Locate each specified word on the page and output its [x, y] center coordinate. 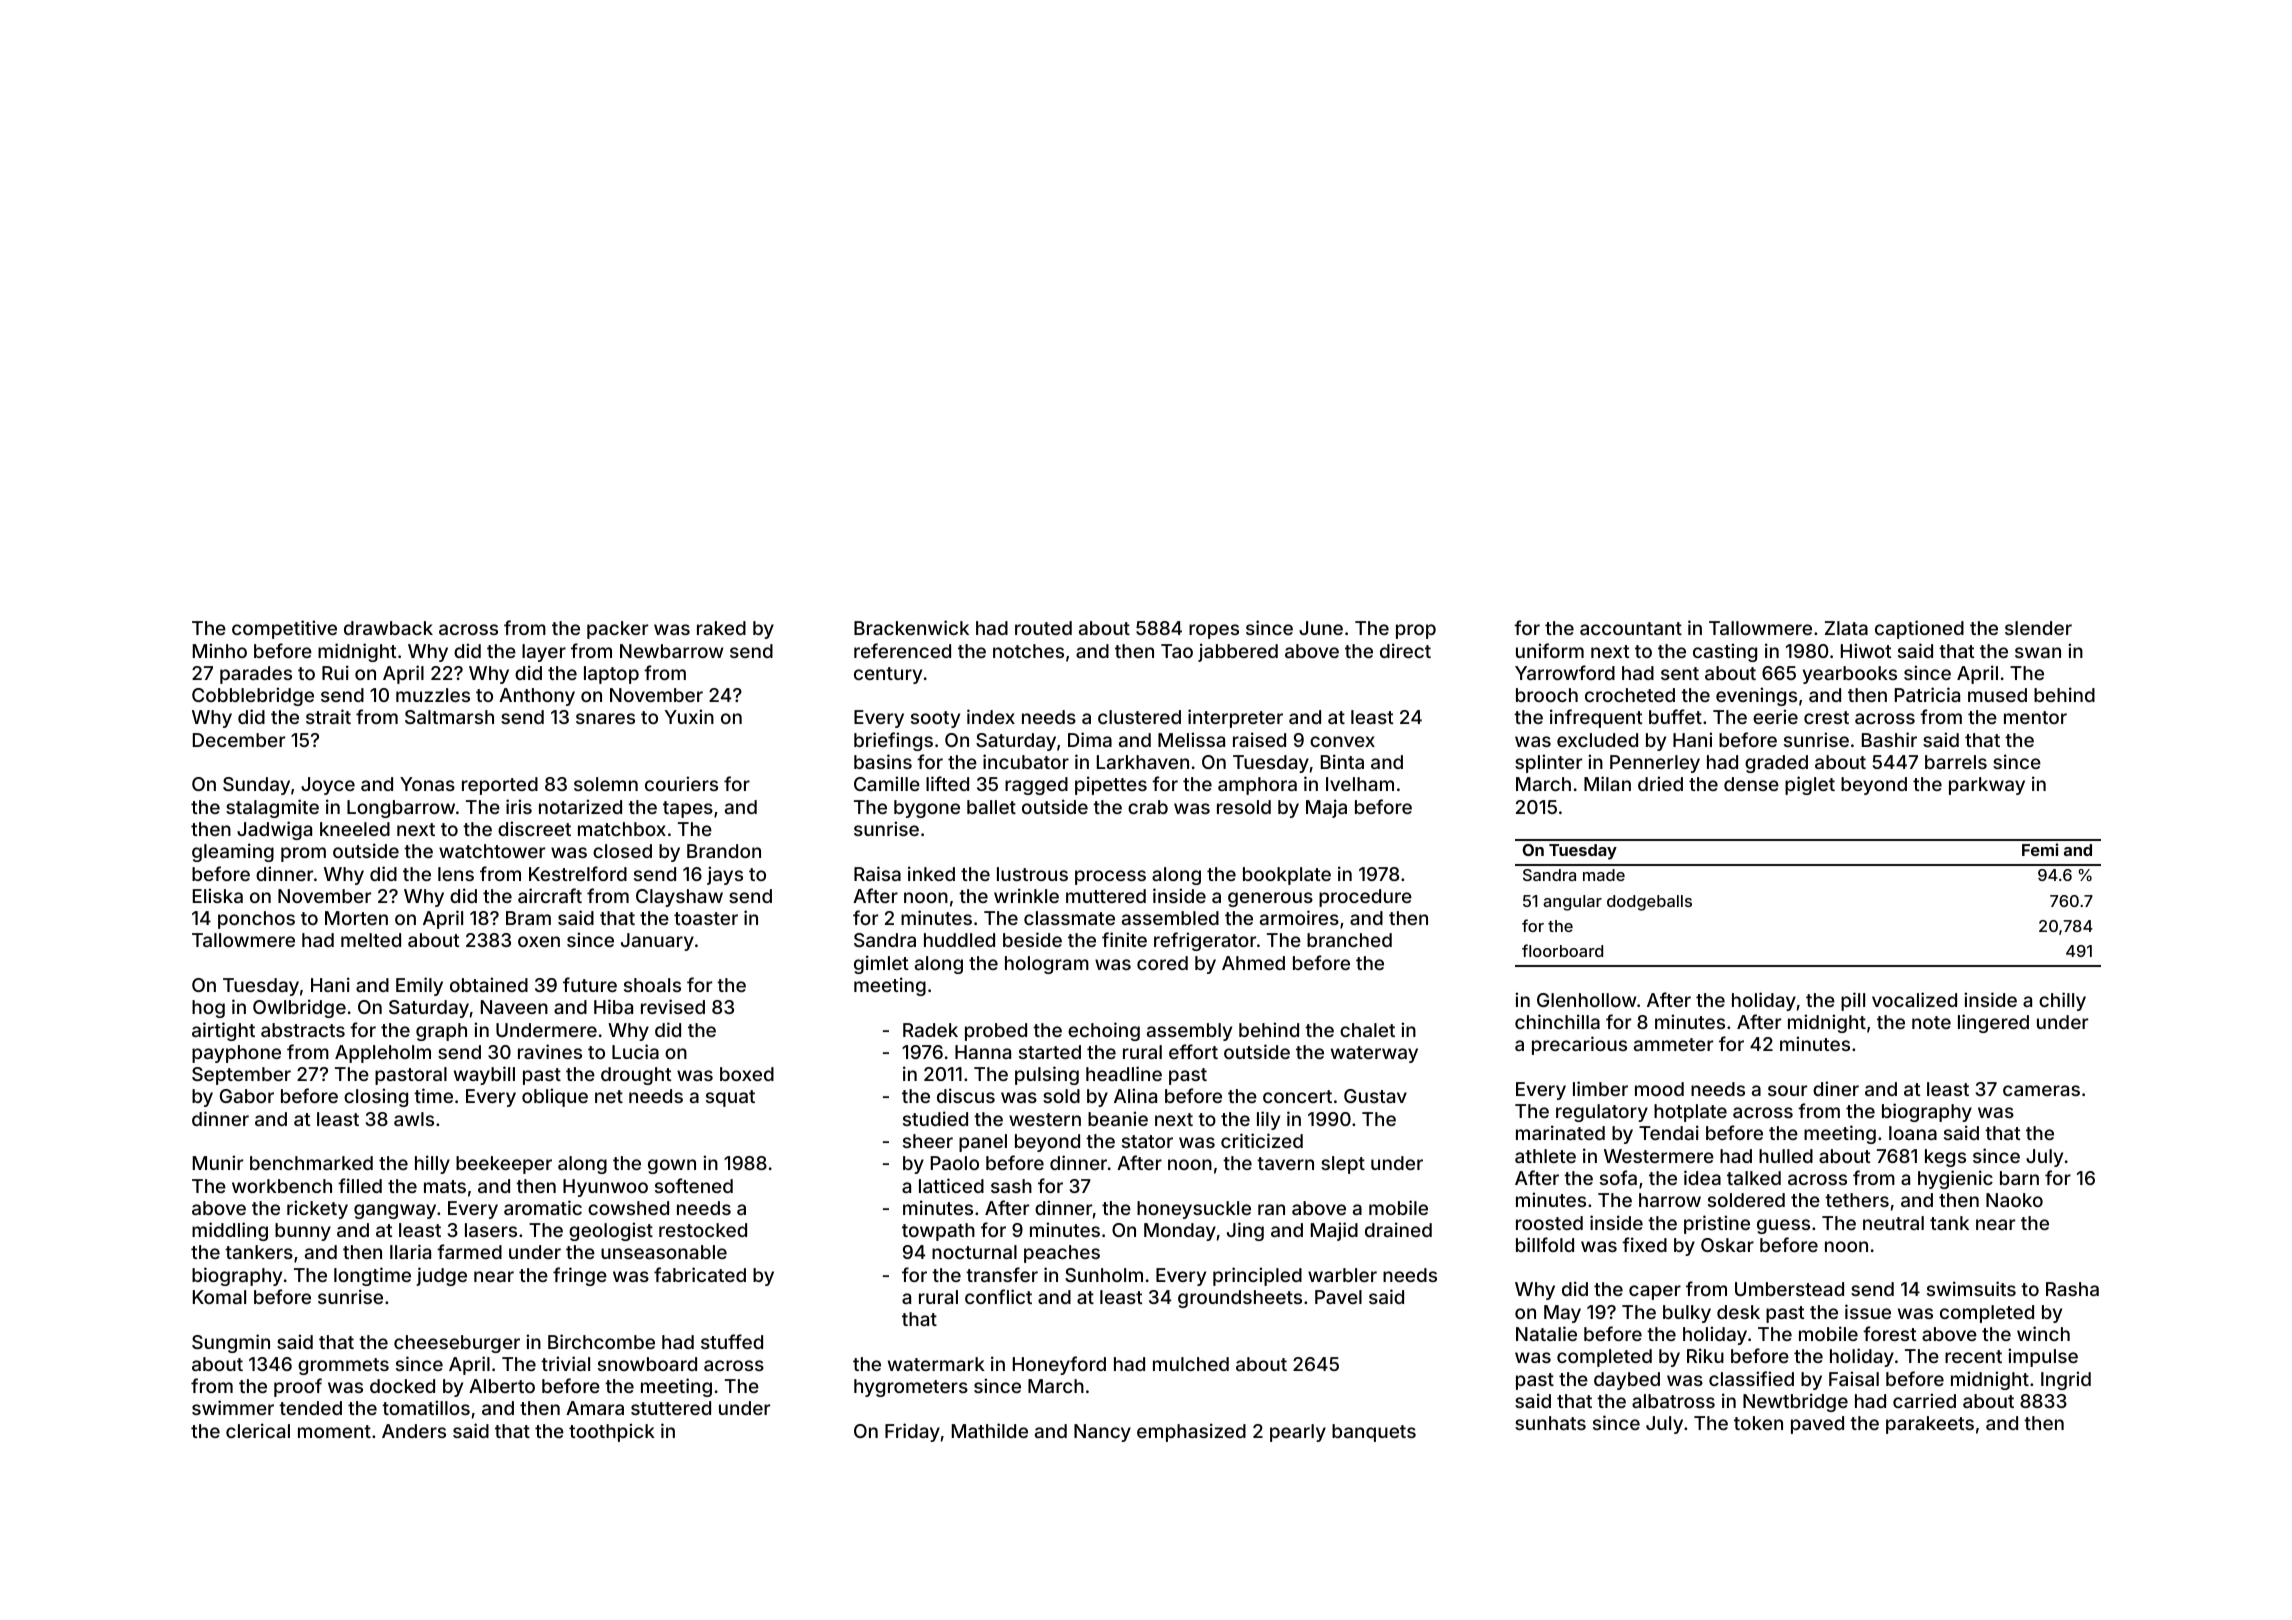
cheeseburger [457, 1344]
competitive [284, 629]
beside [1032, 939]
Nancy [1102, 1433]
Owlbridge [299, 1008]
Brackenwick [911, 627]
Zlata [1846, 628]
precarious [1579, 1045]
